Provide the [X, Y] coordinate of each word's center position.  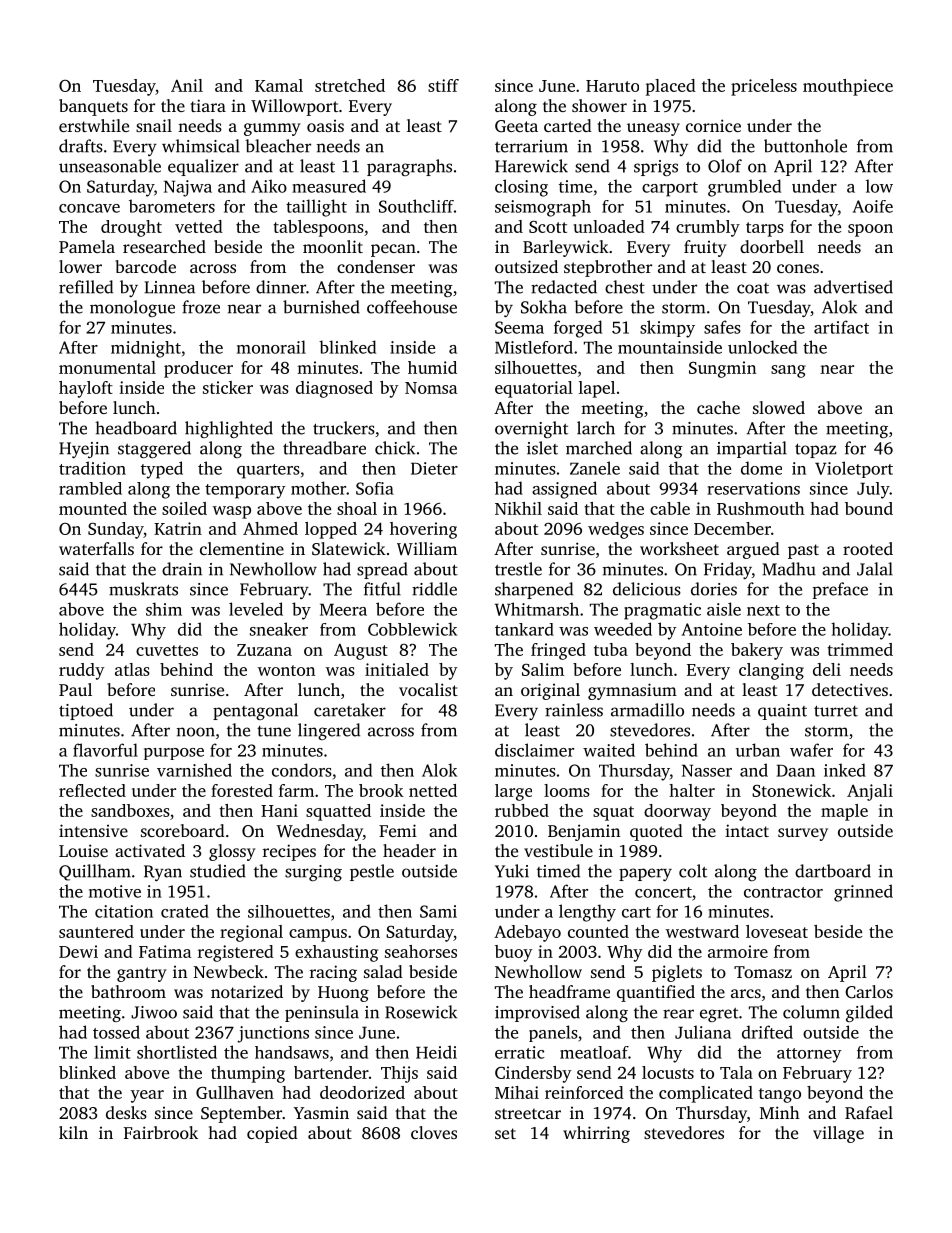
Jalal [875, 569]
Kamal [279, 85]
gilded [869, 1013]
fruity [705, 248]
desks [126, 1112]
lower [80, 266]
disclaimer [534, 750]
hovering [423, 530]
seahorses [421, 951]
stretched [350, 85]
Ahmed [270, 528]
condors [302, 770]
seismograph [543, 208]
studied [218, 871]
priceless [764, 87]
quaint [782, 712]
